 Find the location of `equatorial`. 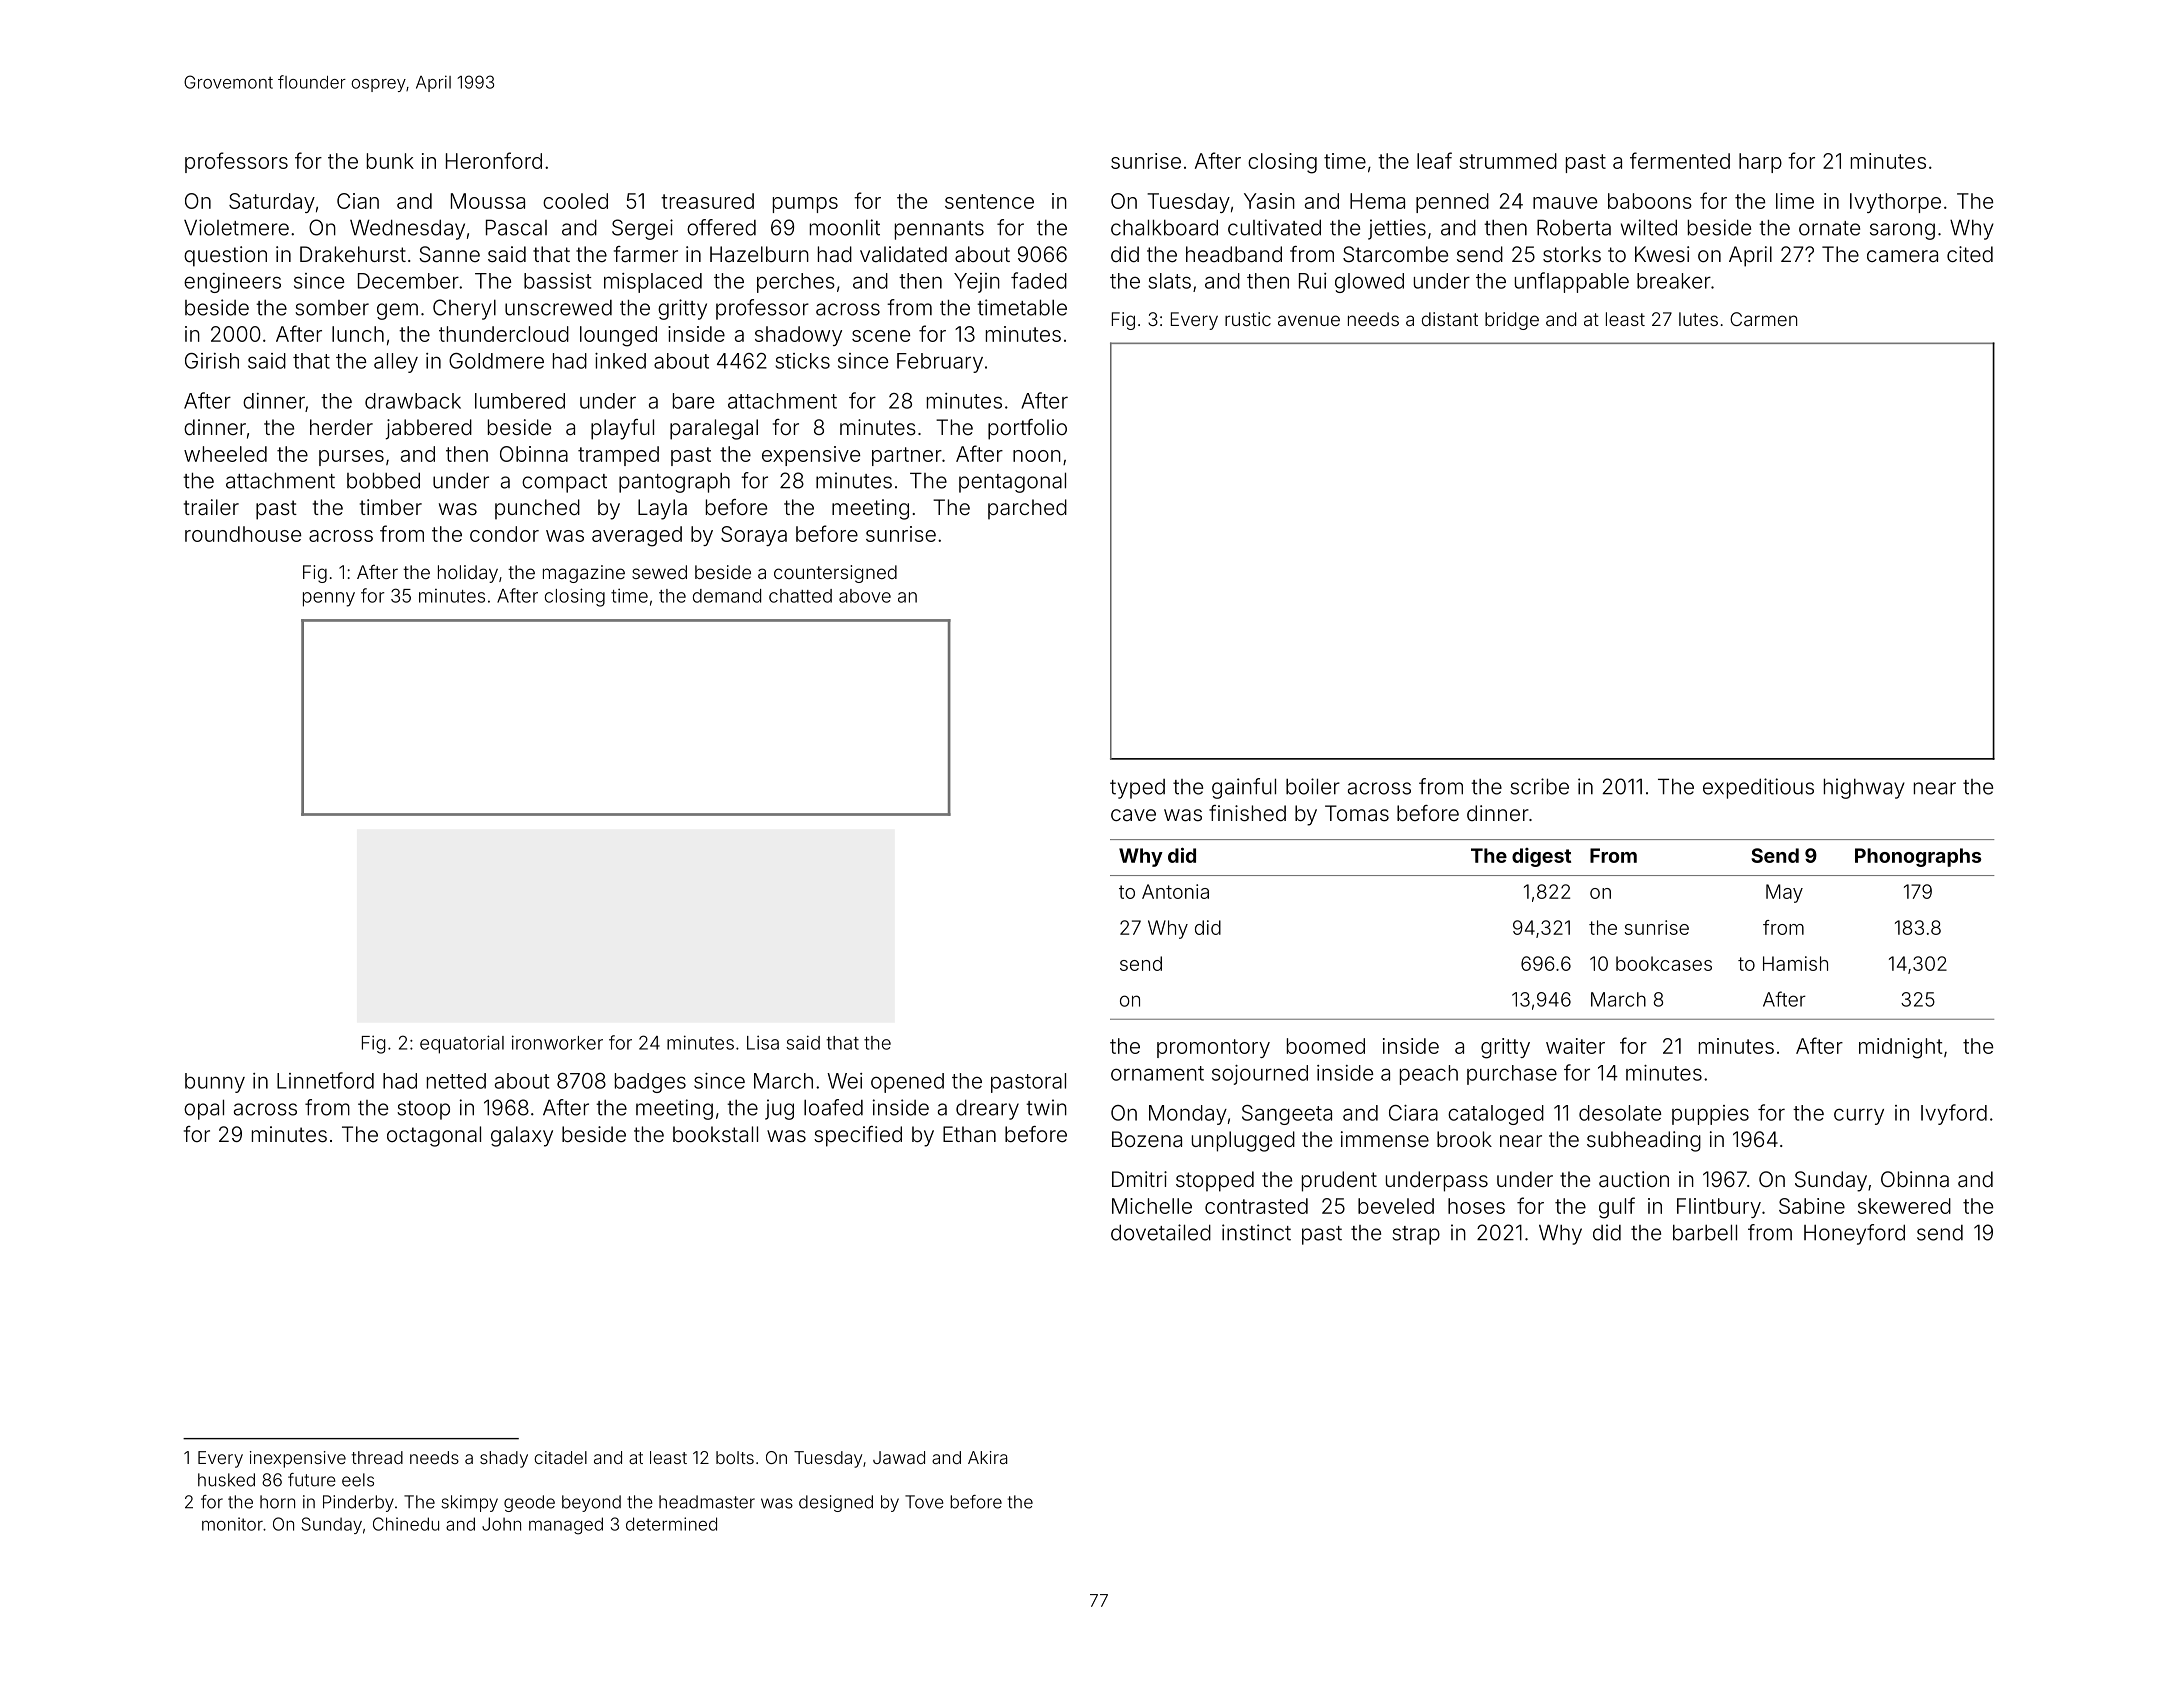

equatorial is located at coordinates (462, 1044).
